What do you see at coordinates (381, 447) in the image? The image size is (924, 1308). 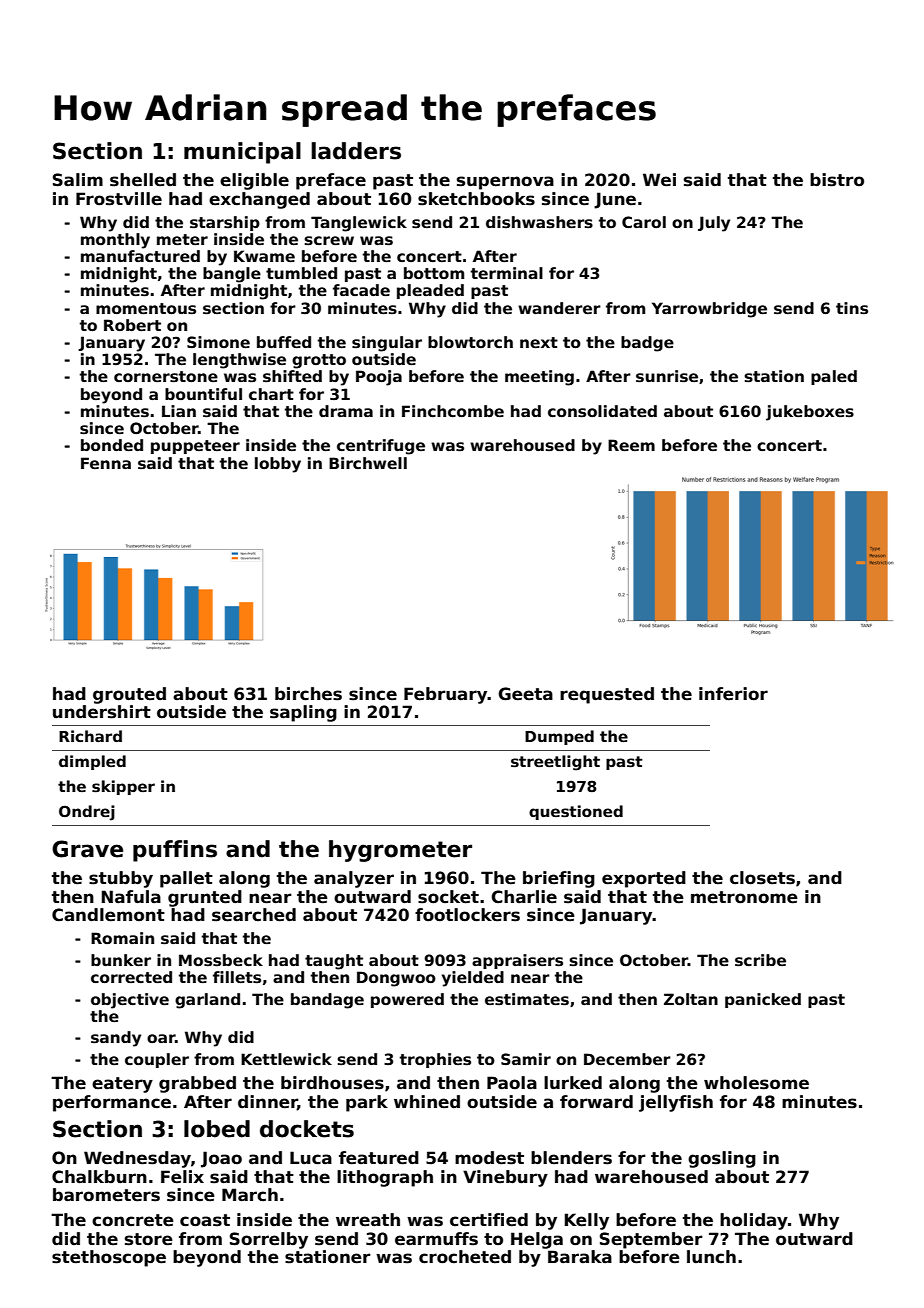 I see `centrifuge` at bounding box center [381, 447].
